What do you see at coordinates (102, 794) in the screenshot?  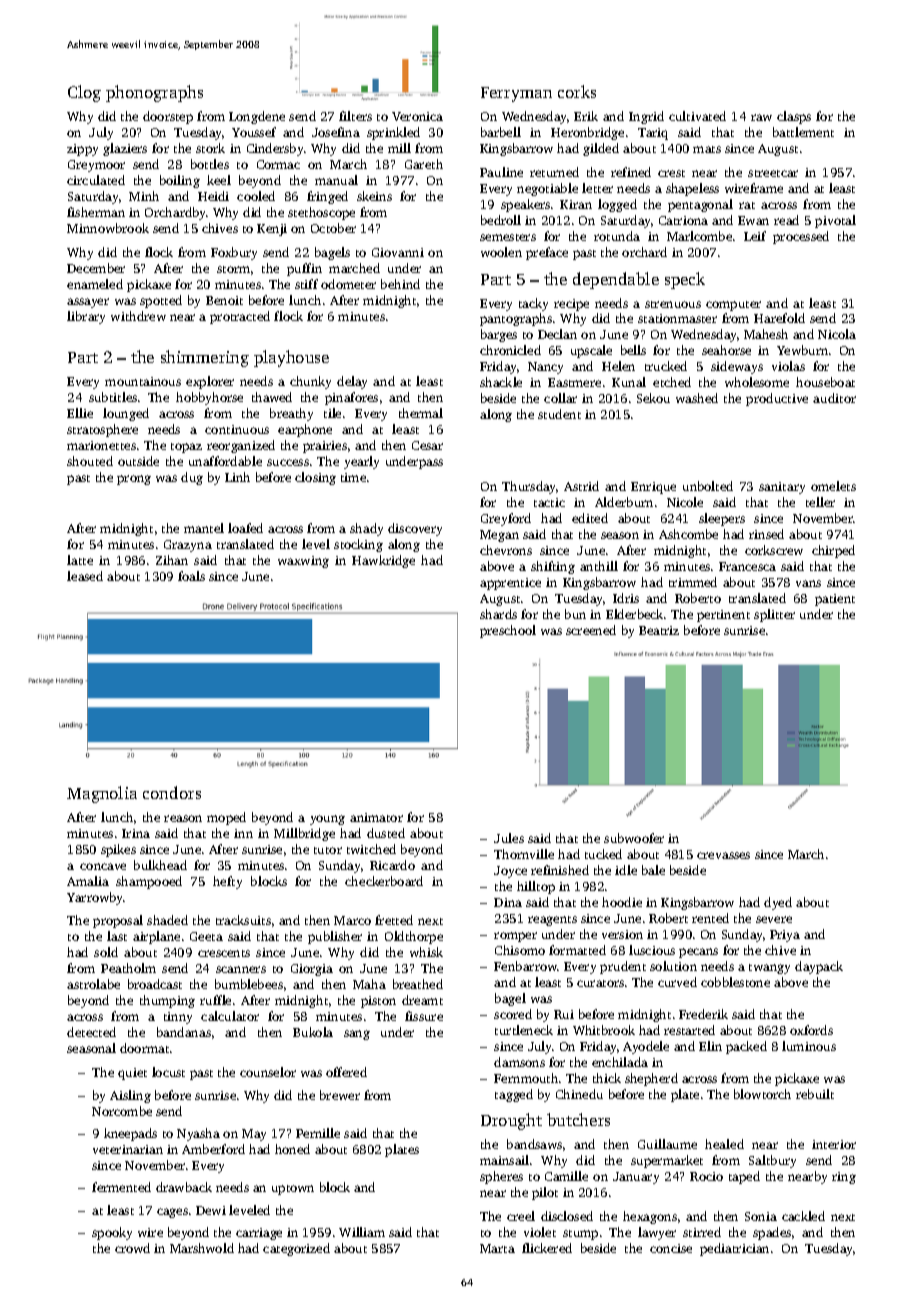 I see `Magnolia` at bounding box center [102, 794].
